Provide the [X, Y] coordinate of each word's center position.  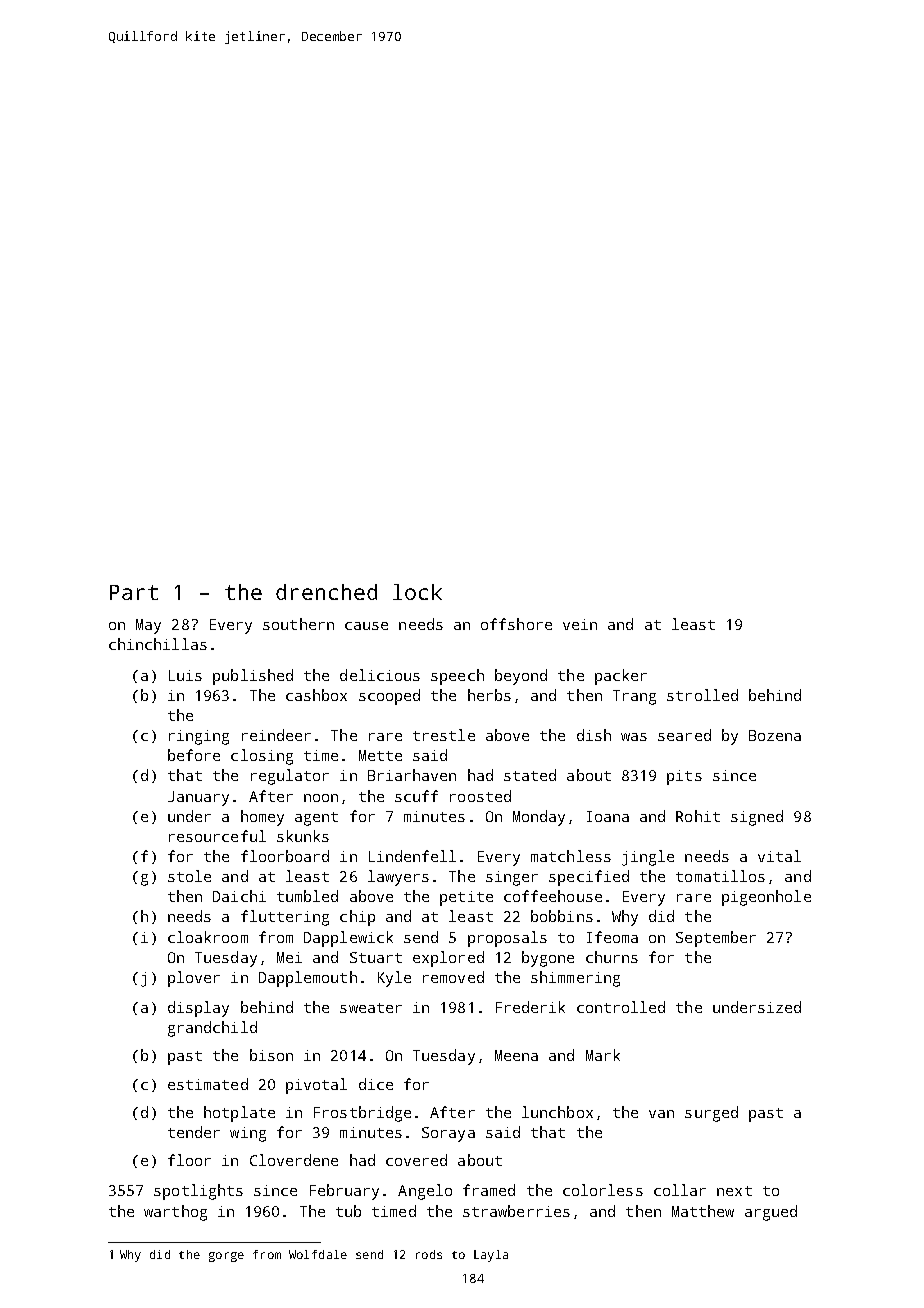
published [253, 677]
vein [580, 624]
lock [417, 592]
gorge [226, 1257]
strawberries [516, 1211]
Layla [491, 1256]
